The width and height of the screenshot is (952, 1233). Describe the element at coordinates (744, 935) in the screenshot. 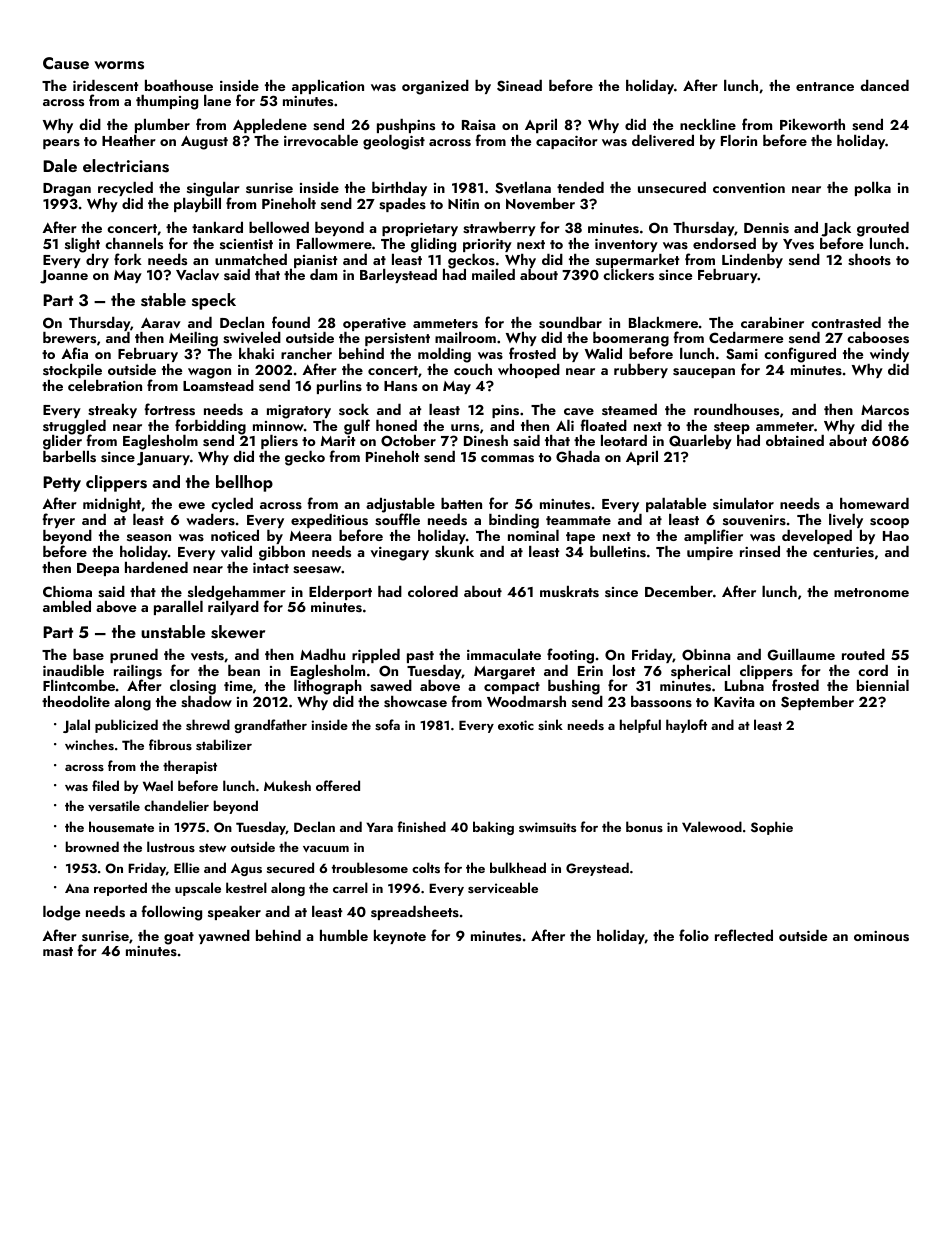

I see `reflected` at that location.
